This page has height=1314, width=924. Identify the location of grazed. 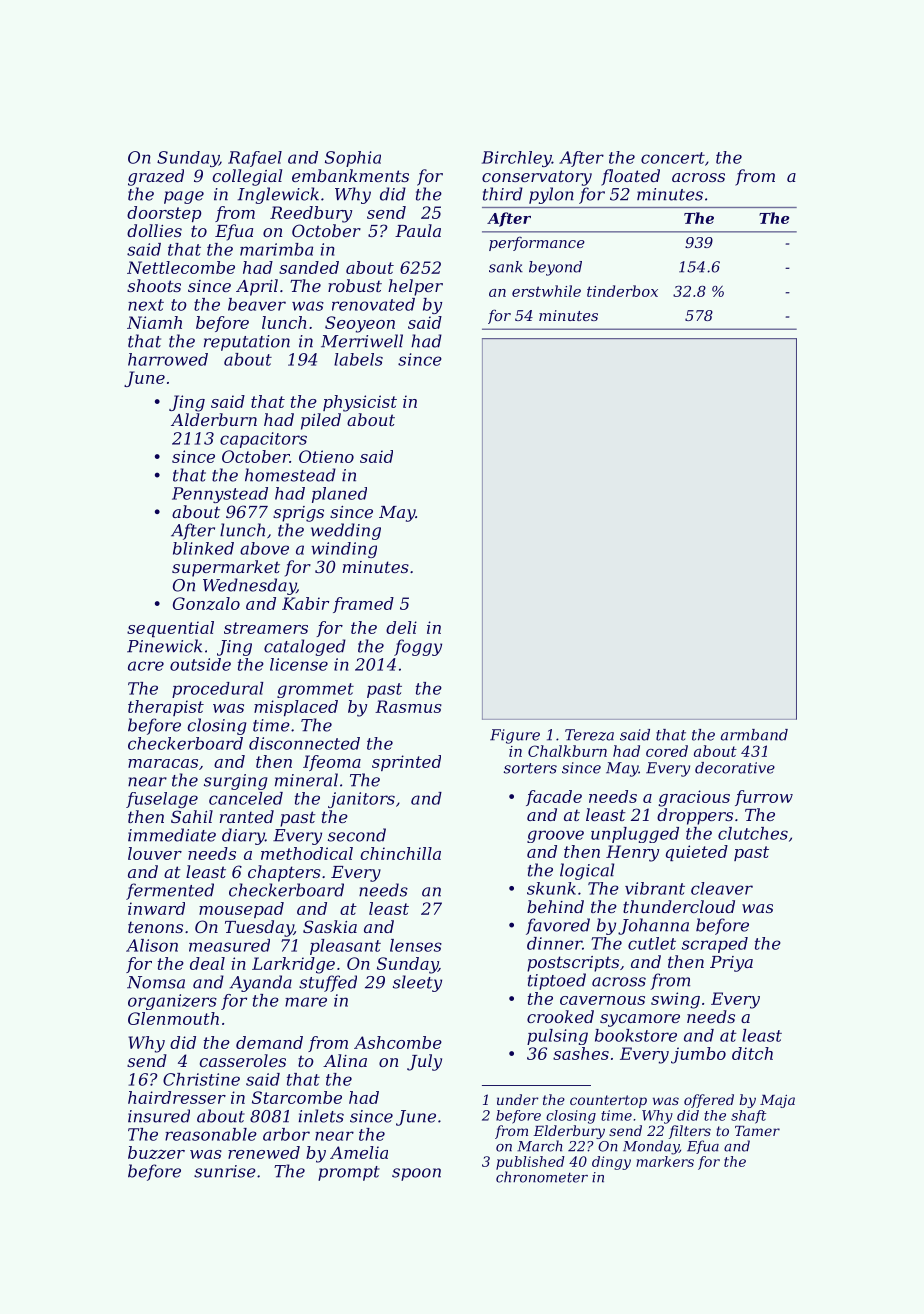
(156, 177).
